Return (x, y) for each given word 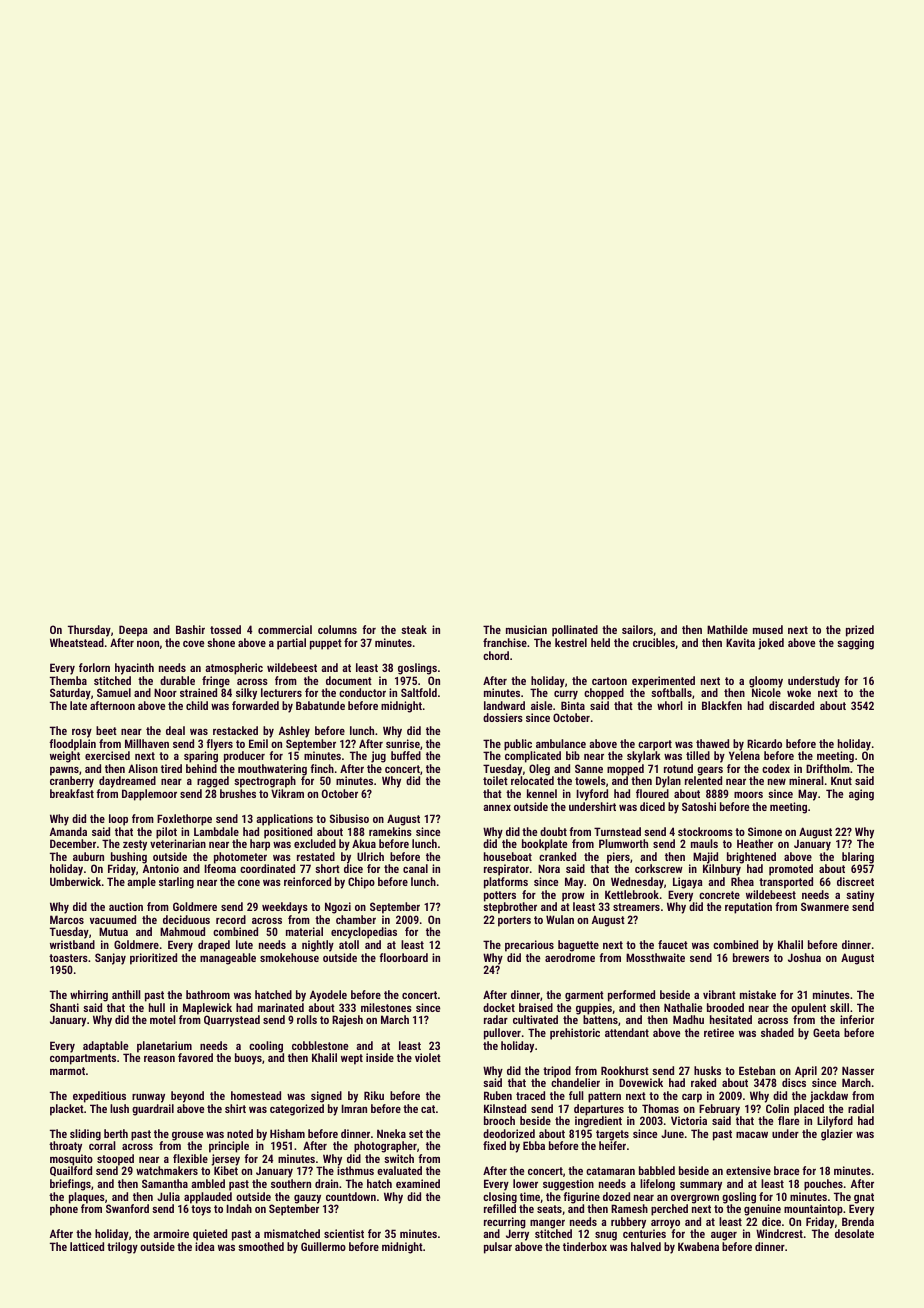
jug (378, 757)
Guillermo (323, 1246)
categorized (297, 1110)
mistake (758, 994)
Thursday (89, 631)
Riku (374, 1095)
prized (860, 631)
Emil (258, 743)
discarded (791, 705)
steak (414, 629)
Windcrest (779, 1233)
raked (703, 1082)
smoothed (261, 1246)
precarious (529, 946)
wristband (72, 944)
